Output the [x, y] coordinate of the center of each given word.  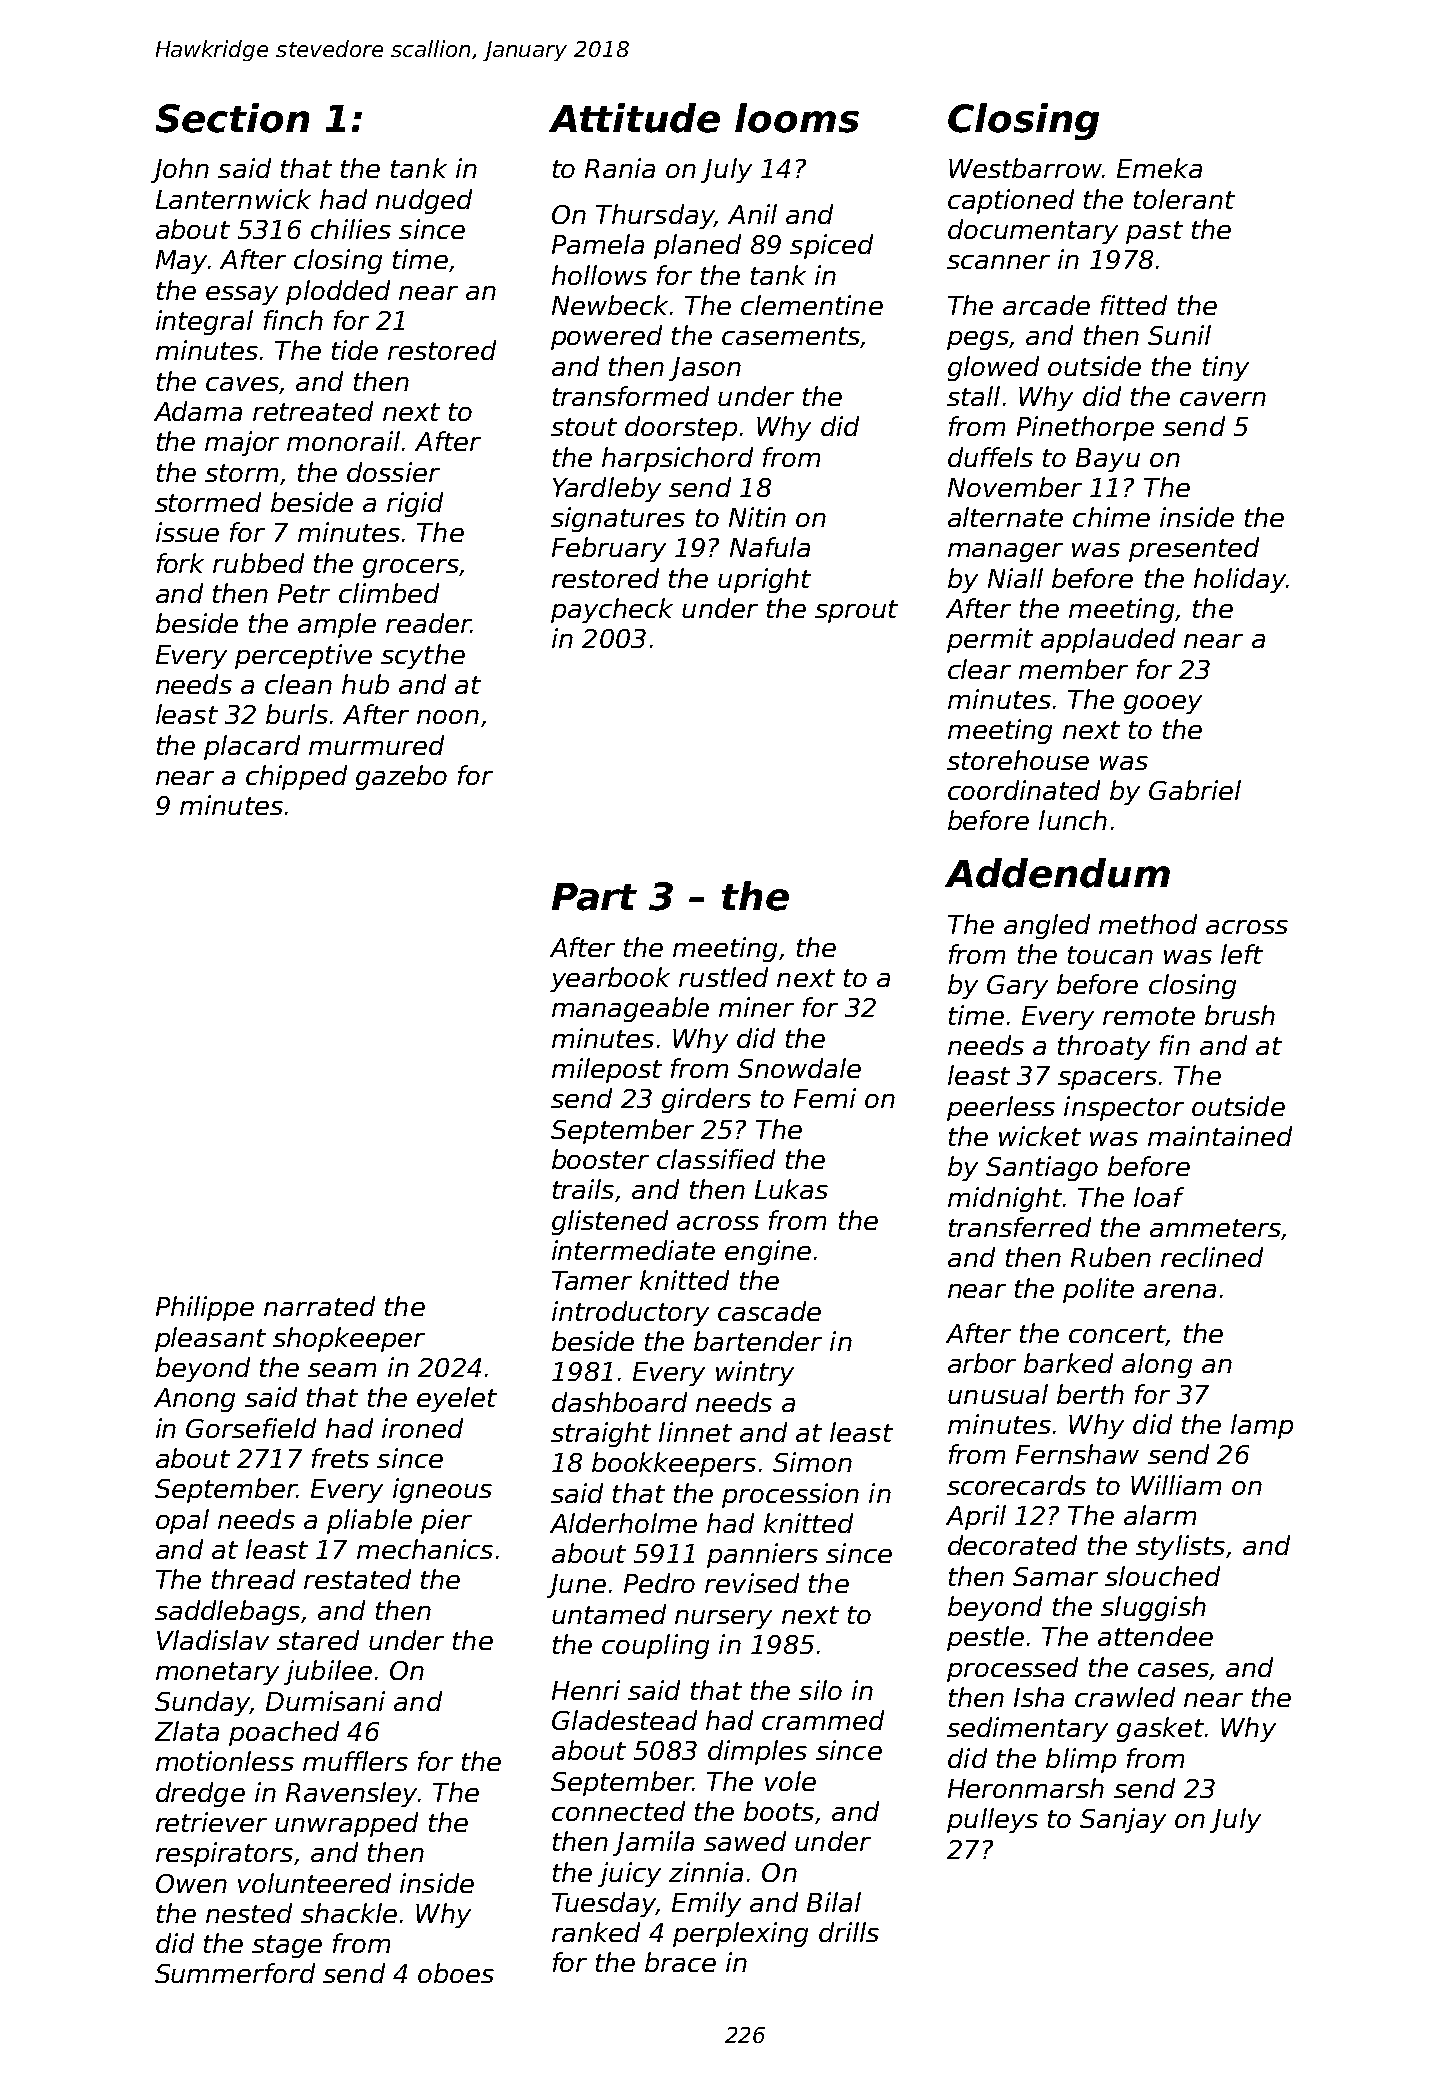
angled [1047, 926]
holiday [1240, 580]
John [180, 170]
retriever [211, 1822]
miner [756, 1007]
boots [779, 1811]
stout [584, 427]
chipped [296, 777]
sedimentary [1027, 1729]
